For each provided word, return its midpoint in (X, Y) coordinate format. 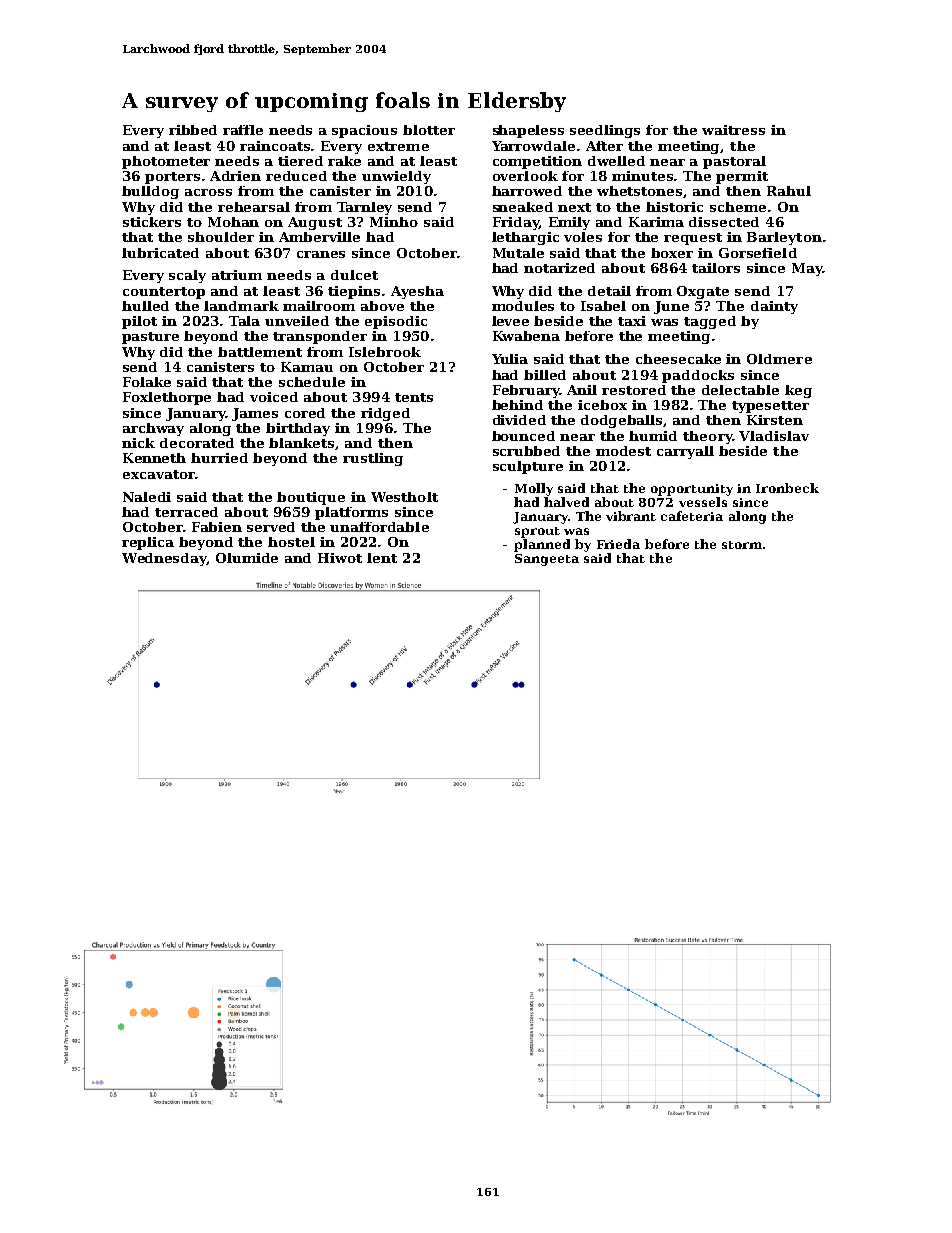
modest (623, 451)
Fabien (217, 527)
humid (653, 436)
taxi (632, 321)
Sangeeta (547, 560)
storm (742, 545)
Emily (569, 223)
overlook (525, 176)
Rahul (789, 191)
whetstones (639, 191)
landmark (241, 306)
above (382, 306)
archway (153, 429)
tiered (300, 161)
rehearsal (254, 207)
